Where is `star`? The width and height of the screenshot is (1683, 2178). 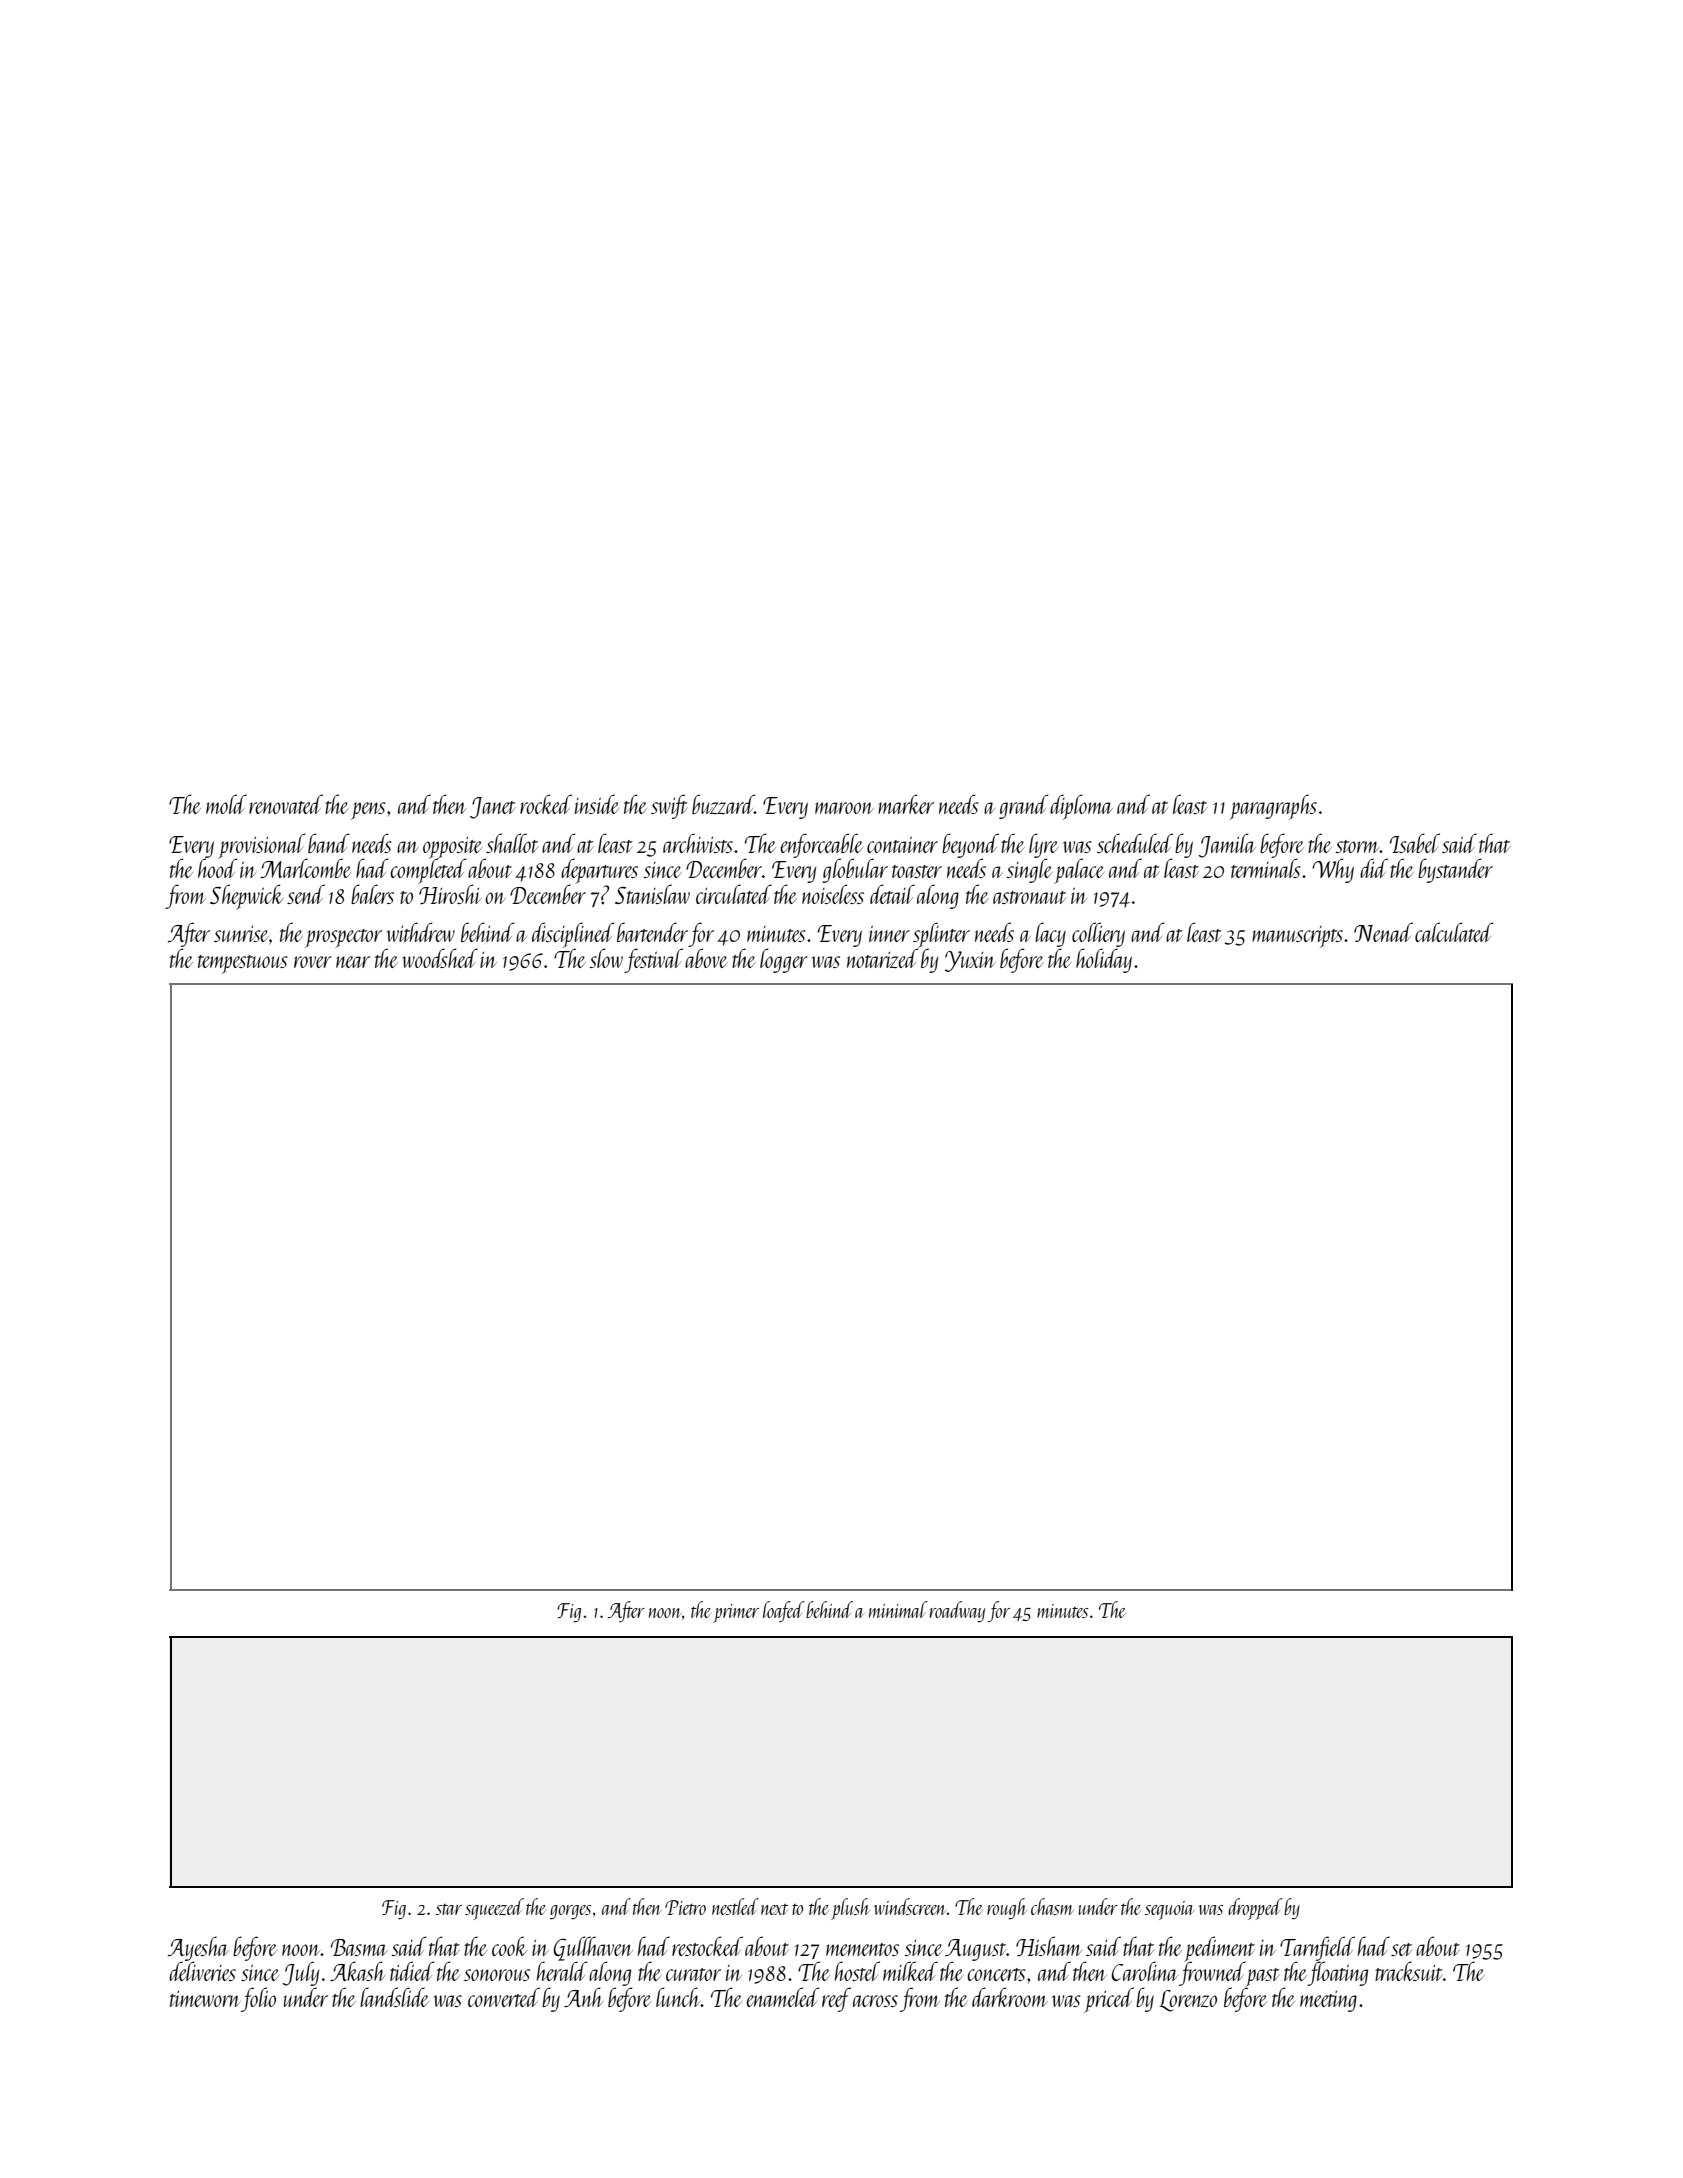 star is located at coordinates (449, 1909).
